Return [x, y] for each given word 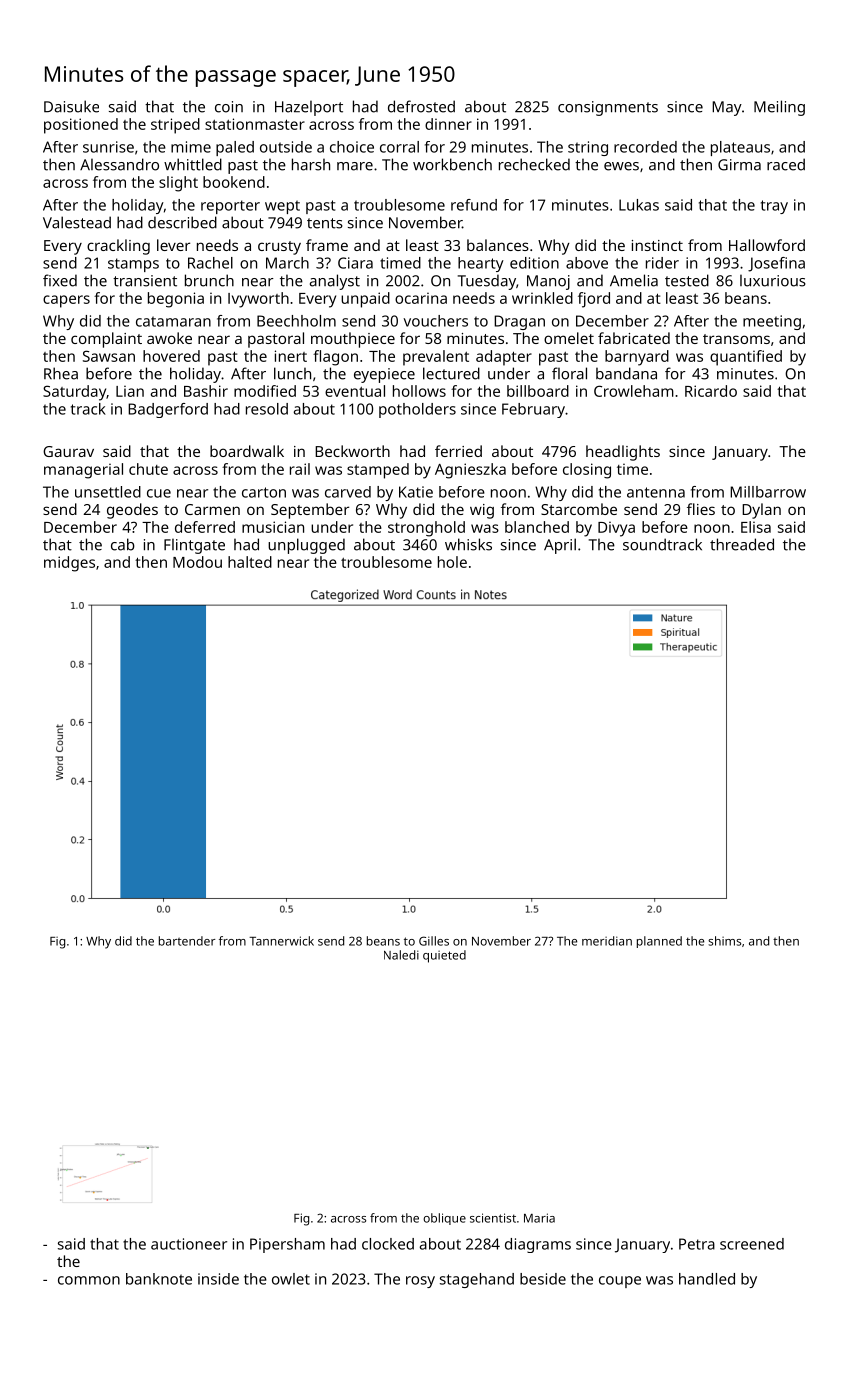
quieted [444, 956]
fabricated [634, 338]
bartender [187, 941]
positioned [81, 126]
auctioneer [189, 1244]
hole [452, 562]
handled [707, 1279]
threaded [742, 544]
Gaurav [68, 451]
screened [752, 1244]
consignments [608, 108]
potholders [417, 410]
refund [474, 205]
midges [69, 564]
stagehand [477, 1280]
